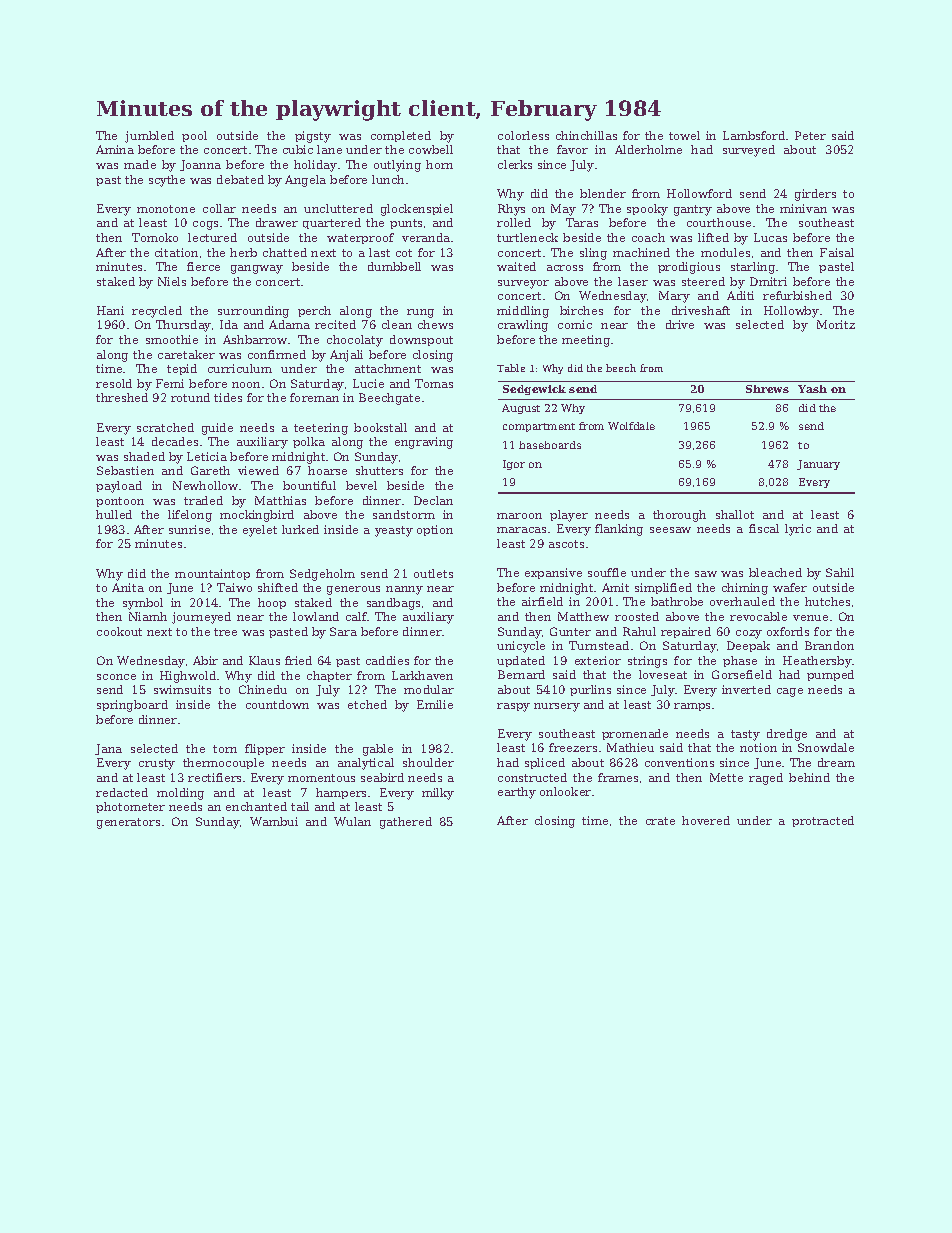 This screenshot has width=952, height=1233. I want to click on spooky, so click(647, 210).
